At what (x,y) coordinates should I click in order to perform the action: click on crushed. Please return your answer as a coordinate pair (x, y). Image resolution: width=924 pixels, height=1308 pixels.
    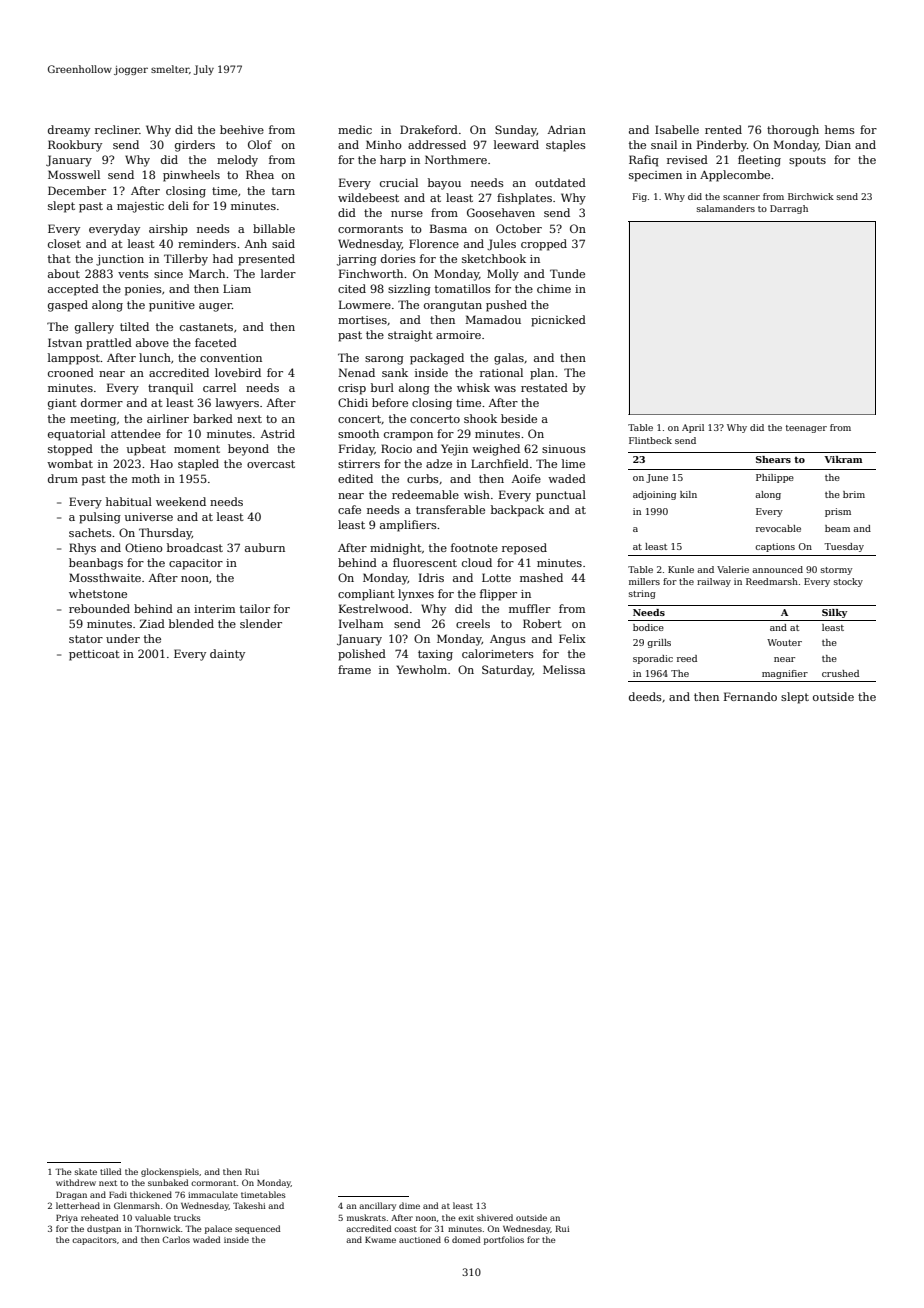
    Looking at the image, I should click on (840, 673).
